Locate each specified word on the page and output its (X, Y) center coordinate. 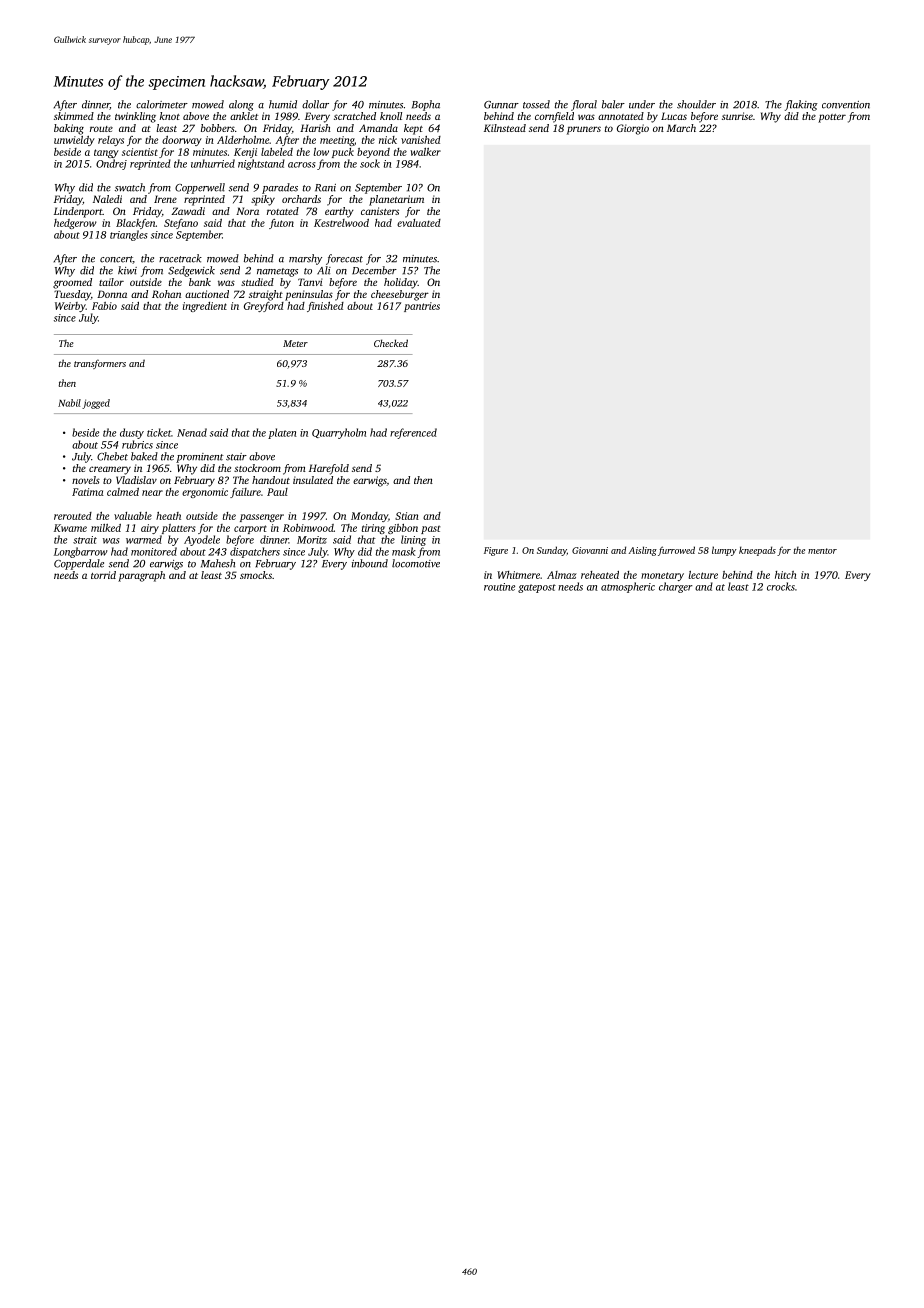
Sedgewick (191, 271)
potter (832, 118)
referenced (413, 433)
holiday (401, 283)
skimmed (74, 116)
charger (676, 587)
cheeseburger (400, 295)
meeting (337, 141)
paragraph (141, 576)
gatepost (537, 588)
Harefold (329, 469)
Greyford (264, 307)
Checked (391, 343)
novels (86, 480)
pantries (422, 307)
